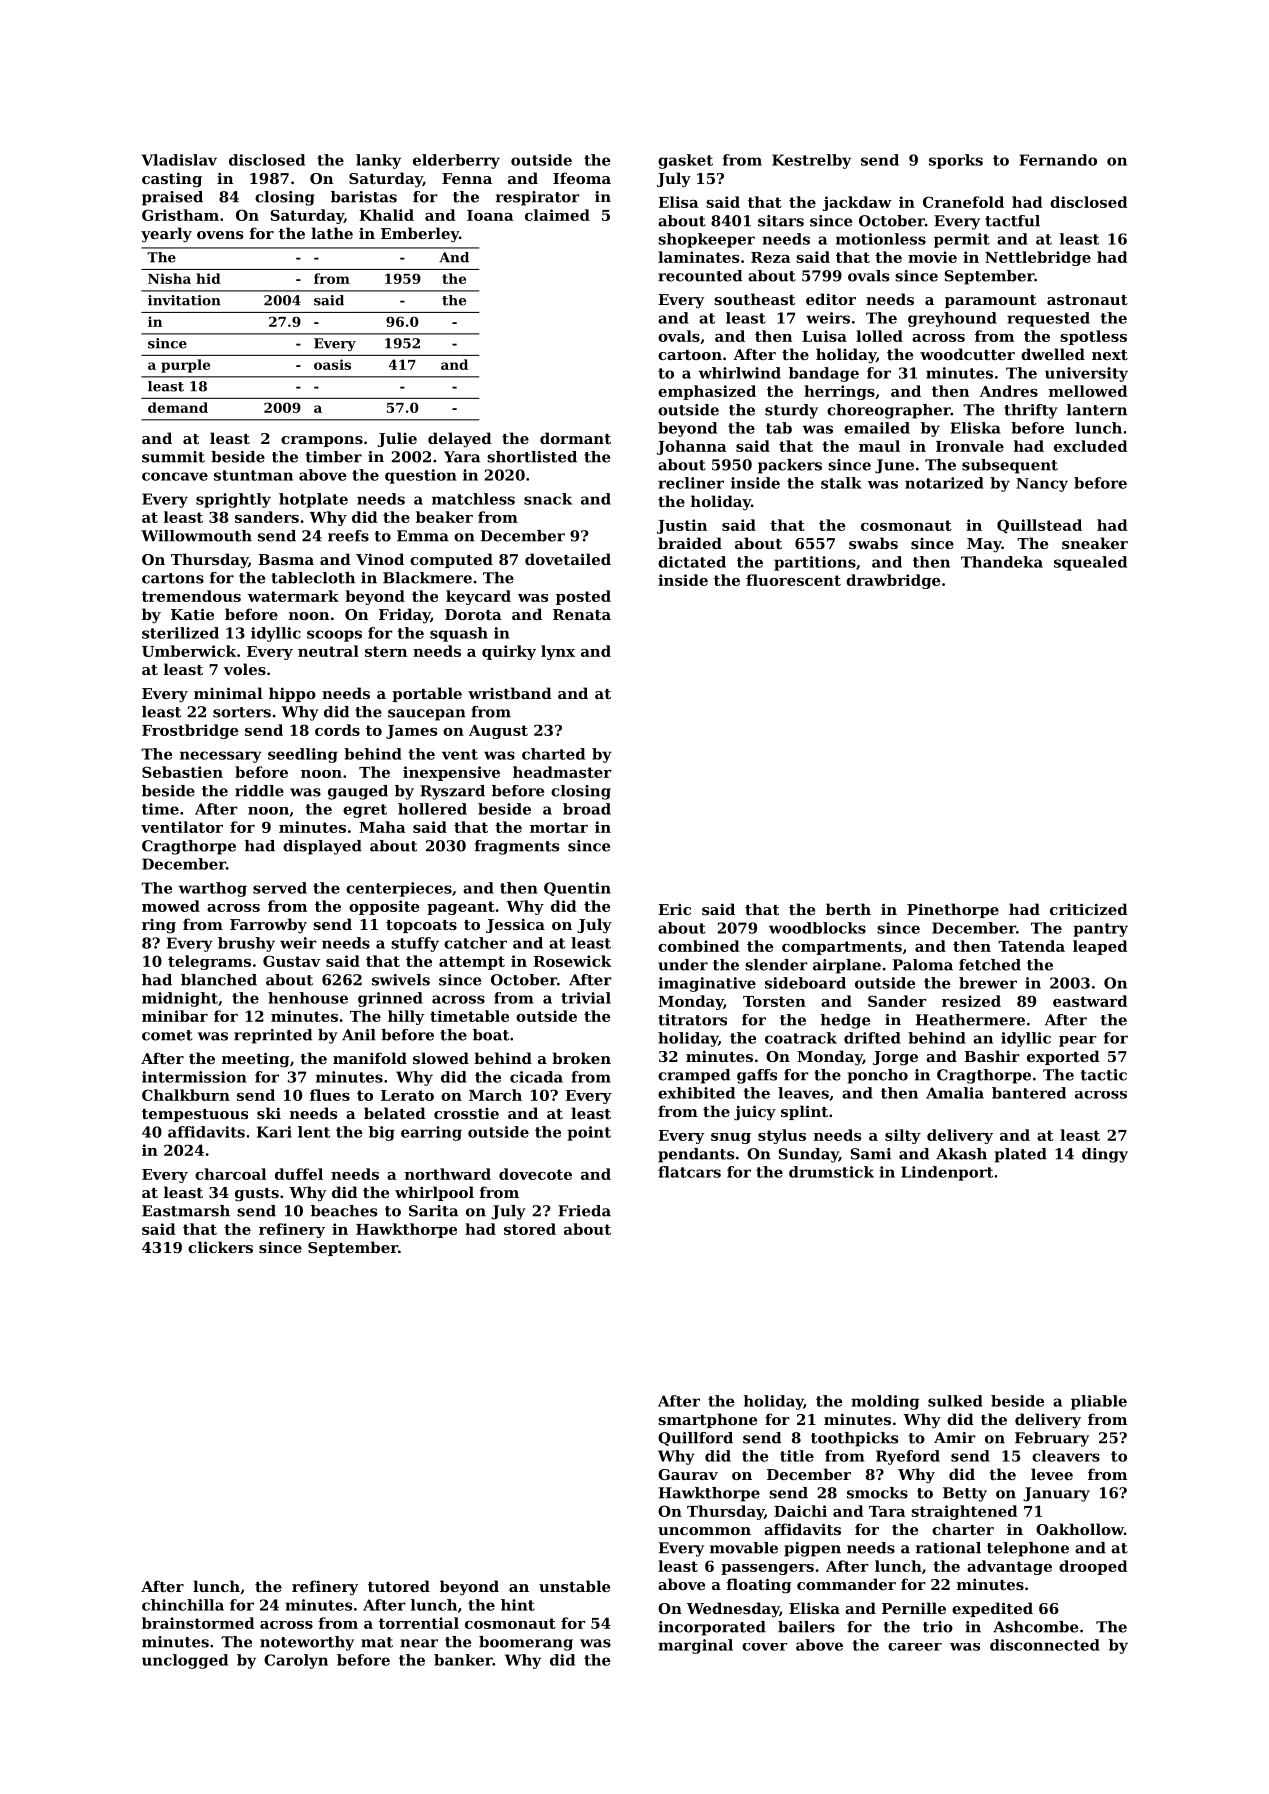 This screenshot has height=1794, width=1269. Describe the element at coordinates (378, 161) in the screenshot. I see `lanky` at that location.
